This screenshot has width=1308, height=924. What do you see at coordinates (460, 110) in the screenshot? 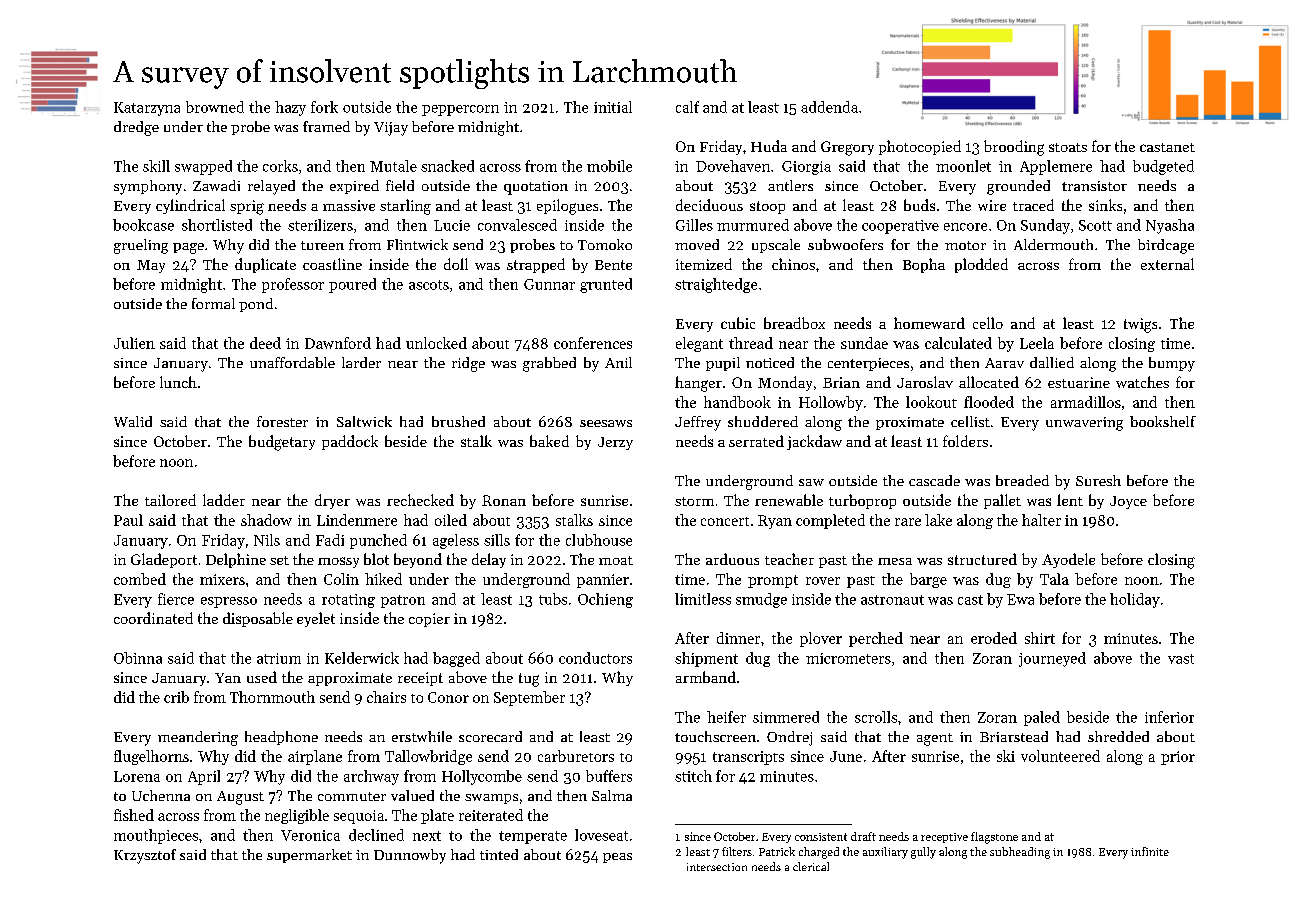
I see `peppercorn` at bounding box center [460, 110].
